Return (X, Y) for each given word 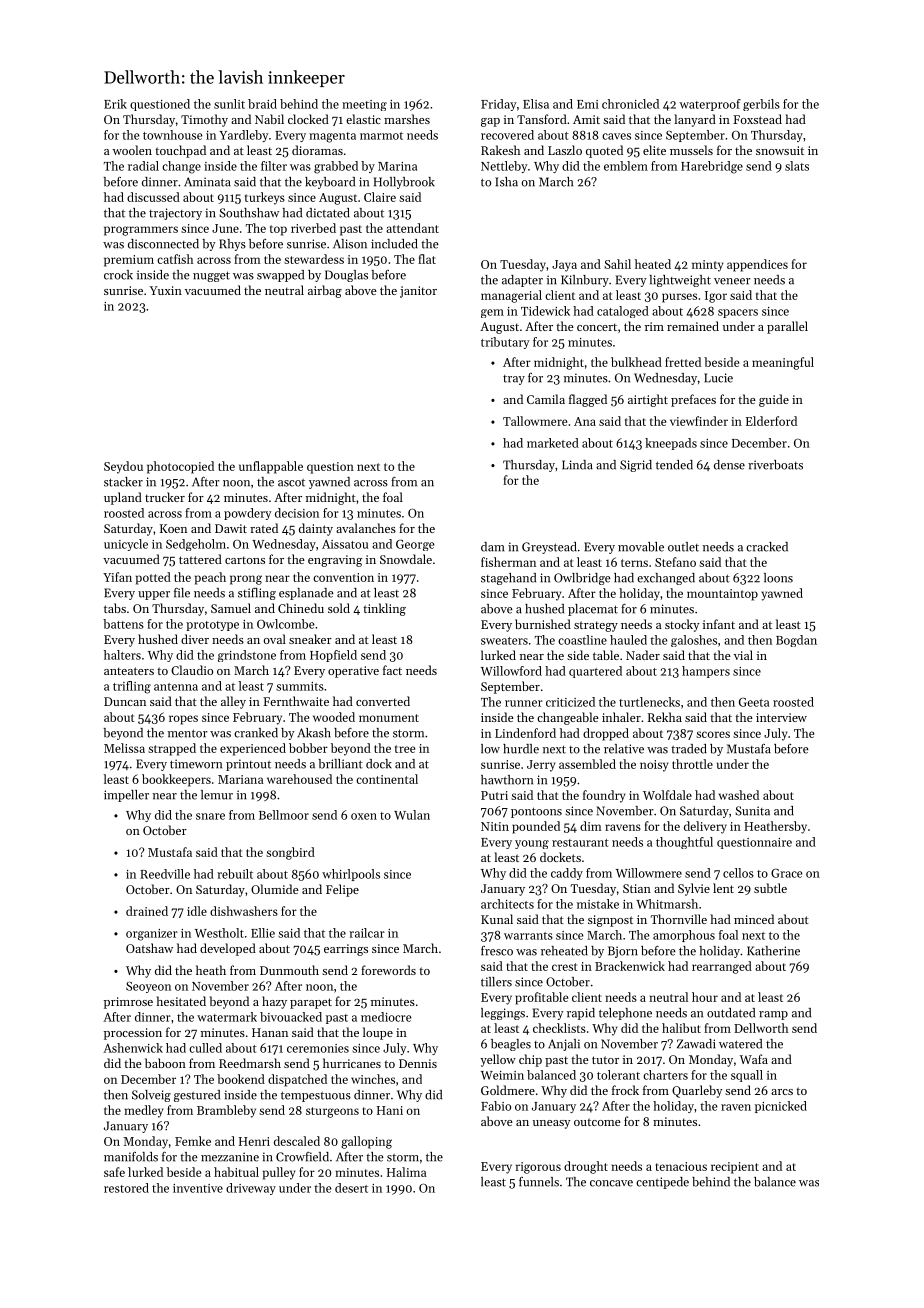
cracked (767, 547)
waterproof (710, 105)
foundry (604, 796)
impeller (126, 796)
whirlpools (351, 875)
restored (126, 1188)
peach (210, 578)
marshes (407, 119)
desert (351, 1188)
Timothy (204, 120)
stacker (123, 482)
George (415, 545)
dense (729, 465)
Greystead (549, 548)
